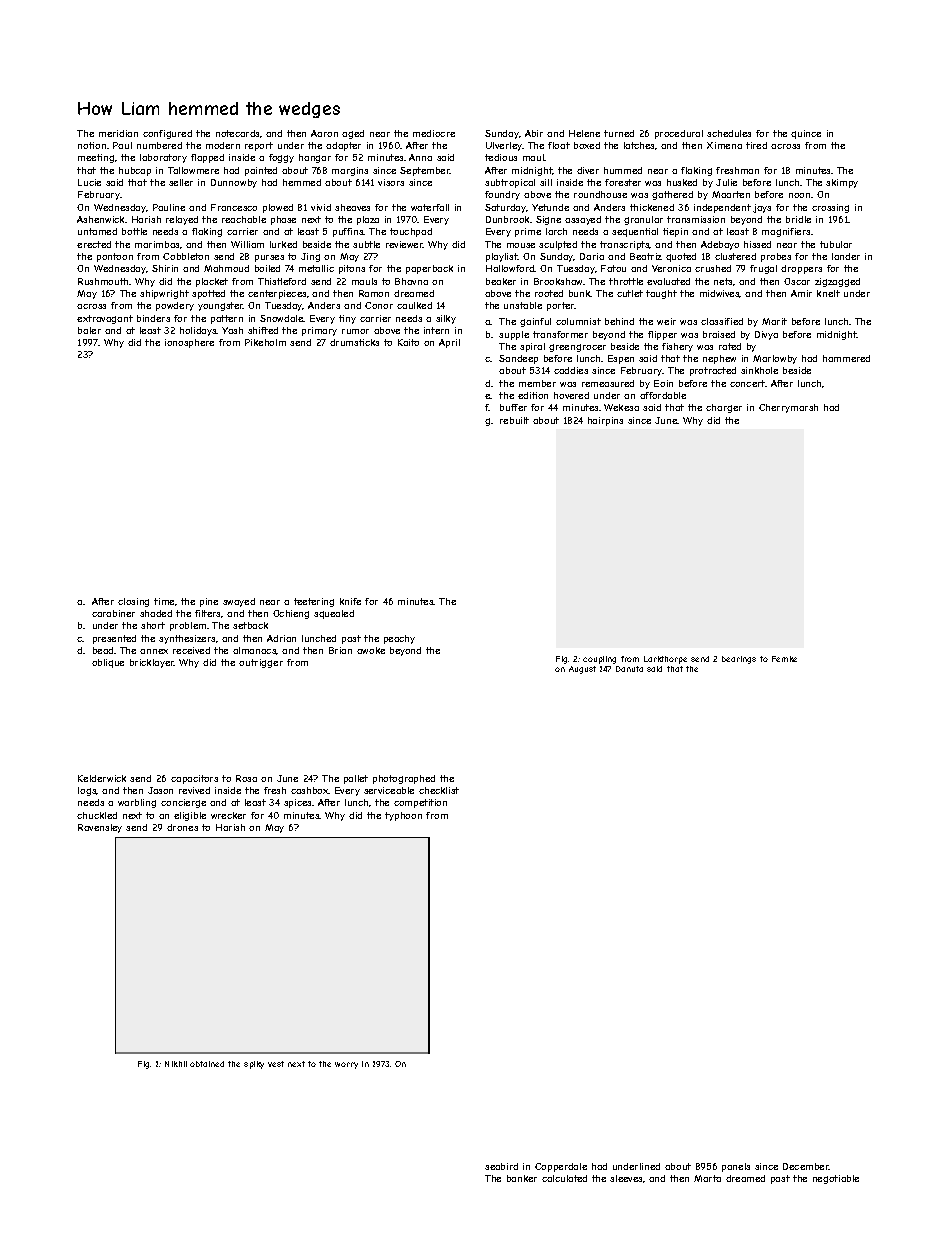  What do you see at coordinates (605, 421) in the image?
I see `hairpins` at bounding box center [605, 421].
